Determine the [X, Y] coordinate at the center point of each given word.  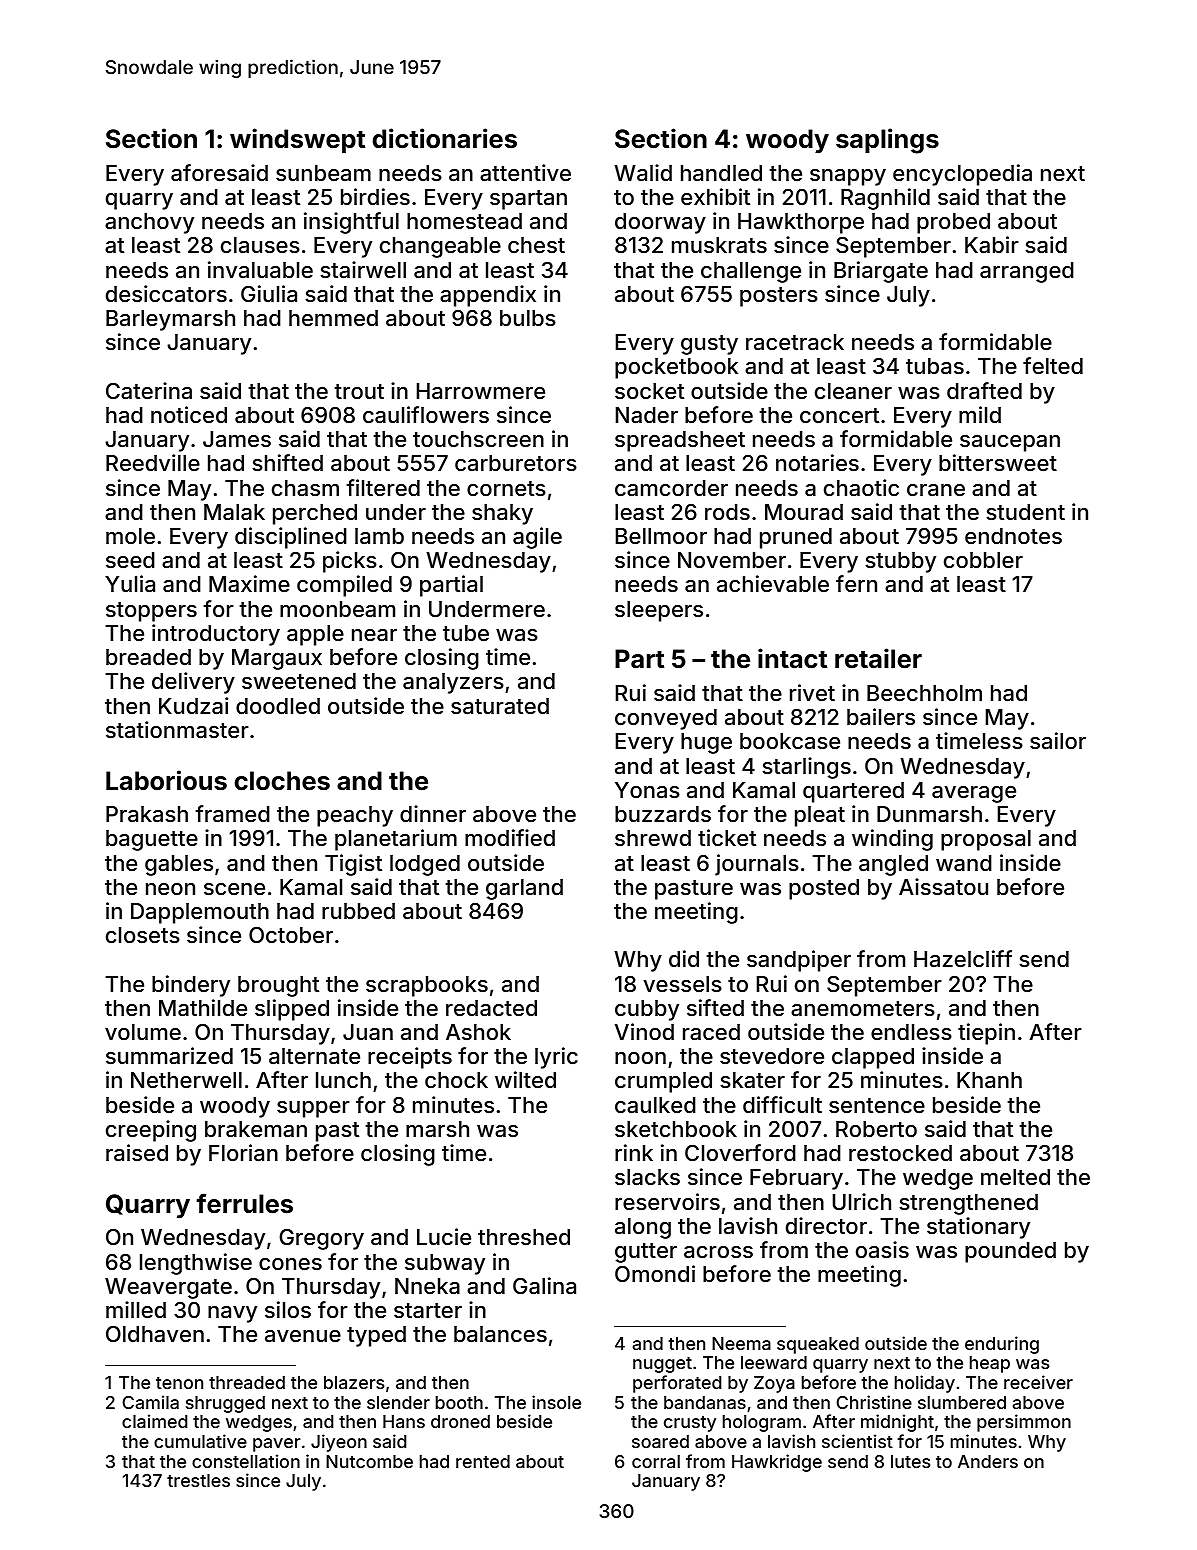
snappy [848, 177]
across [718, 1252]
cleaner [853, 391]
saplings [887, 141]
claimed [154, 1421]
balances [500, 1334]
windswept [297, 140]
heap [990, 1364]
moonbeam [337, 609]
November [732, 560]
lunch [343, 1080]
